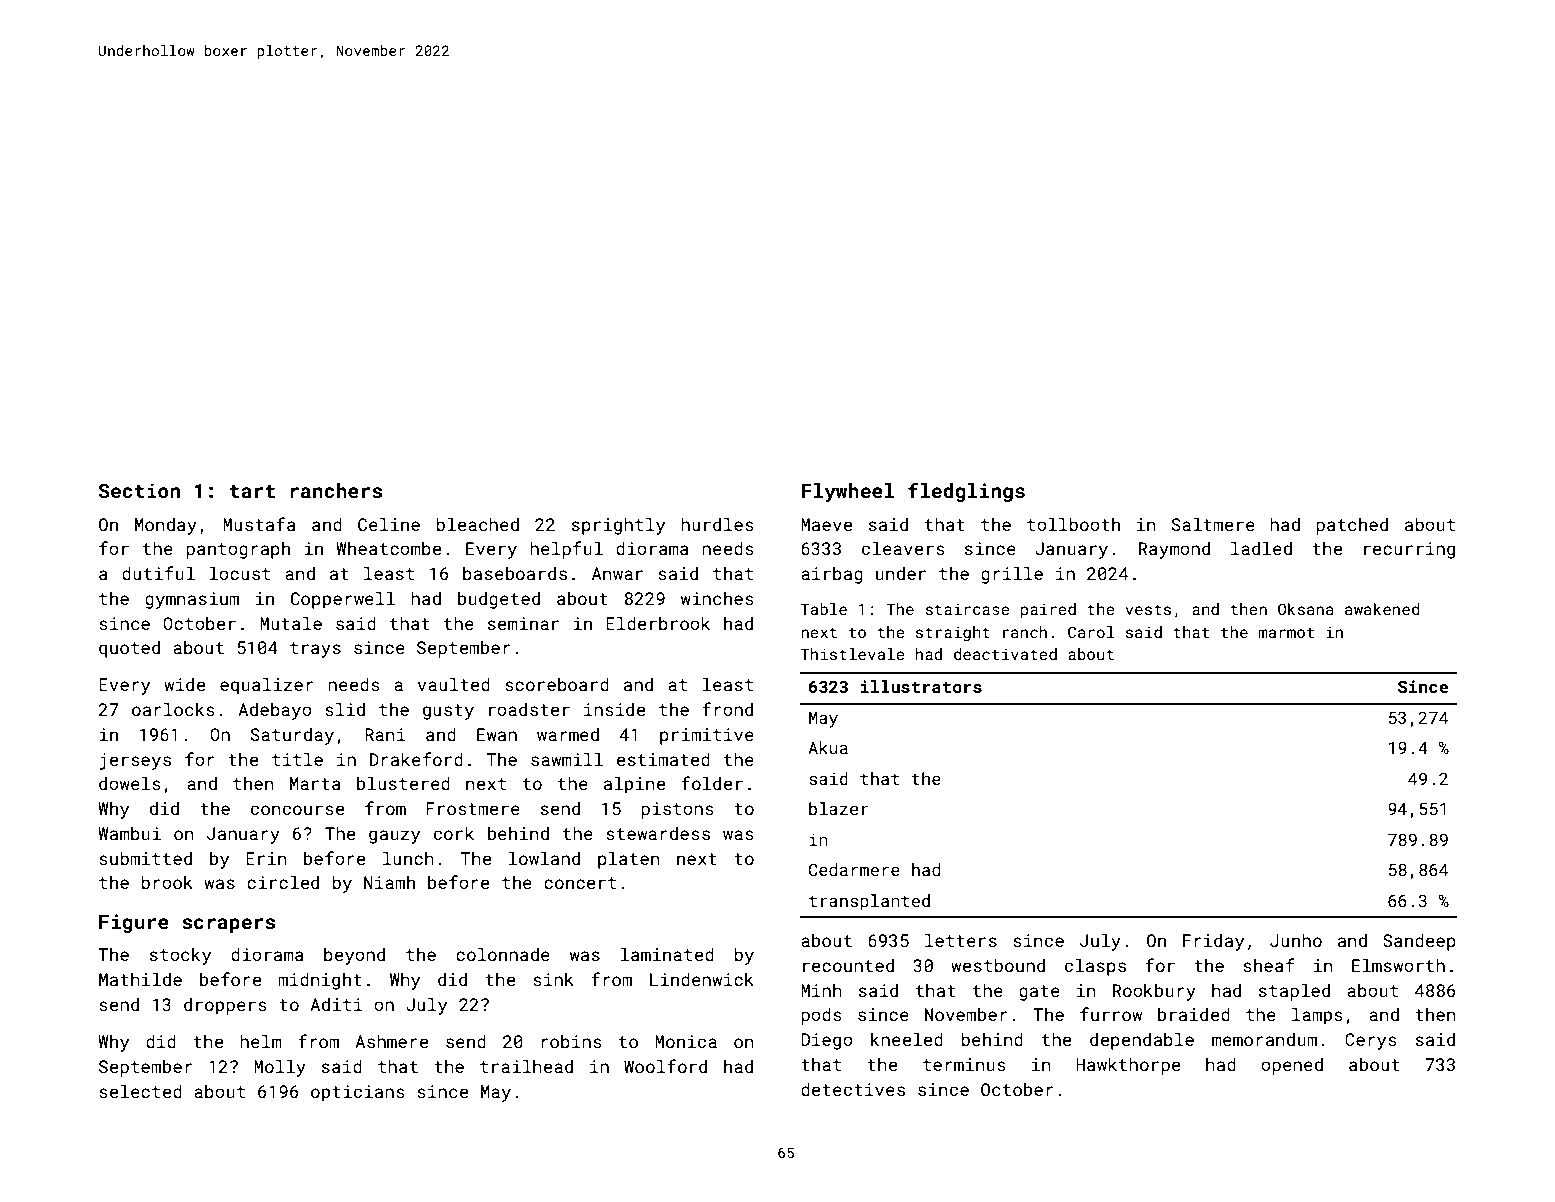 The height and width of the document is (1202, 1555). I want to click on pistons, so click(677, 810).
